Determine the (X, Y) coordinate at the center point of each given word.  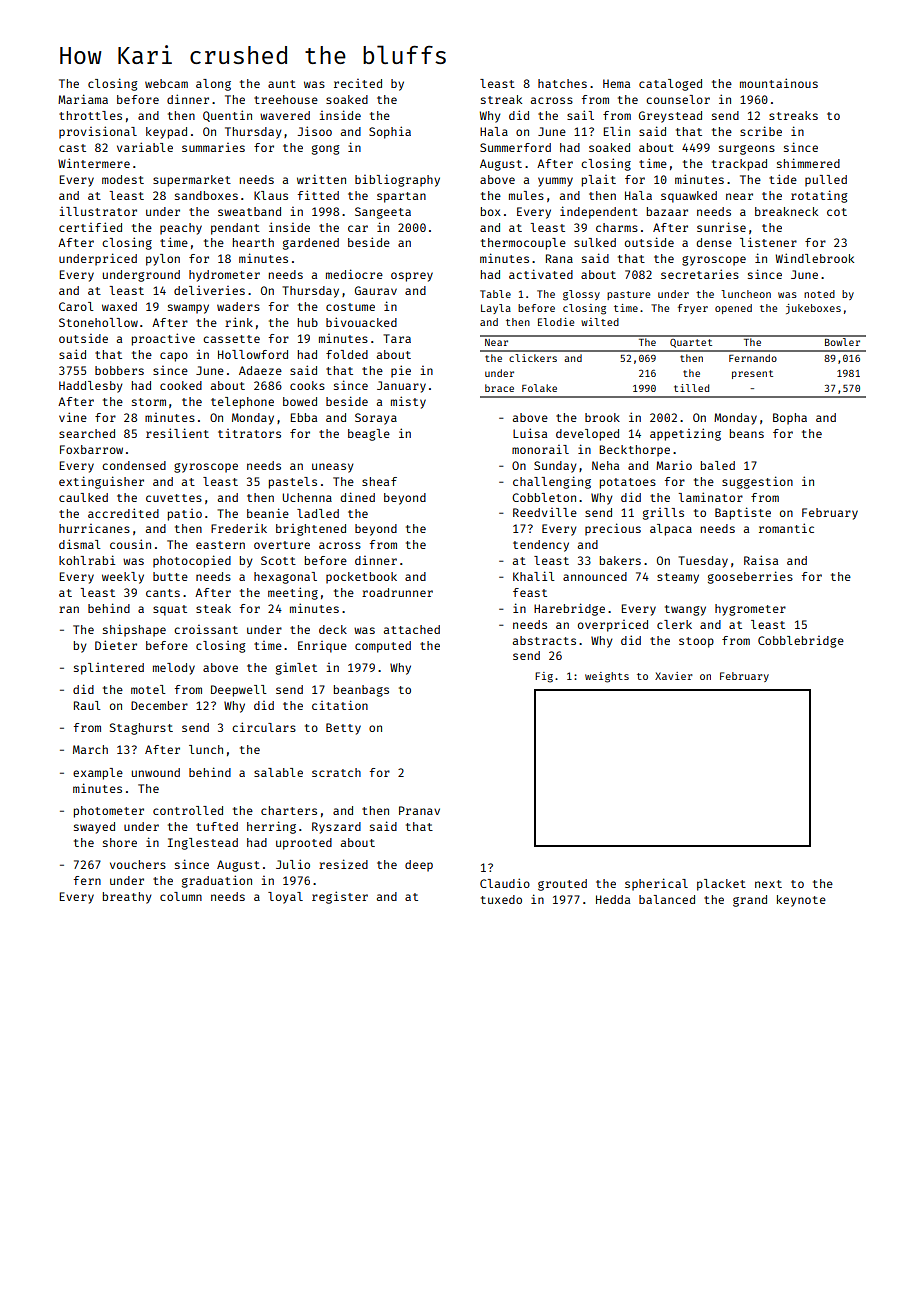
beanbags (361, 691)
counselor (678, 99)
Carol (76, 306)
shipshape (134, 630)
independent (599, 212)
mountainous (779, 83)
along (213, 85)
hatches (562, 83)
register (340, 897)
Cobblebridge (801, 642)
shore (120, 842)
